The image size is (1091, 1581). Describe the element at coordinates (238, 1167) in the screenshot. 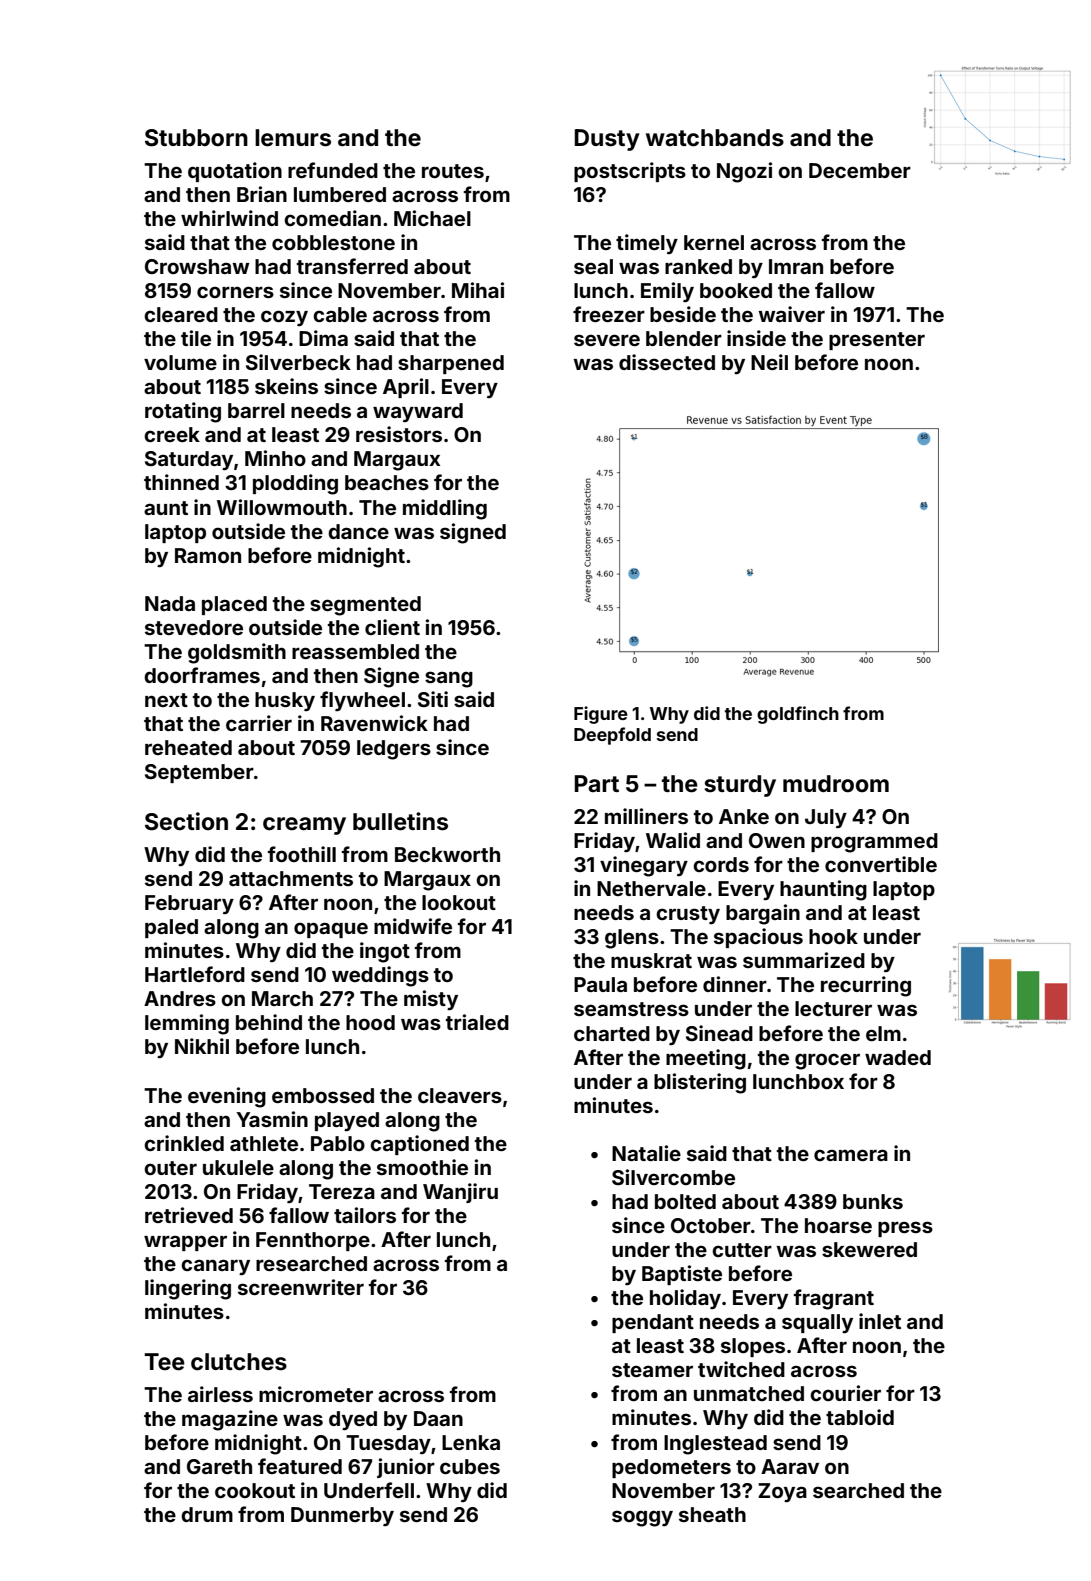

I see `ukulele` at that location.
